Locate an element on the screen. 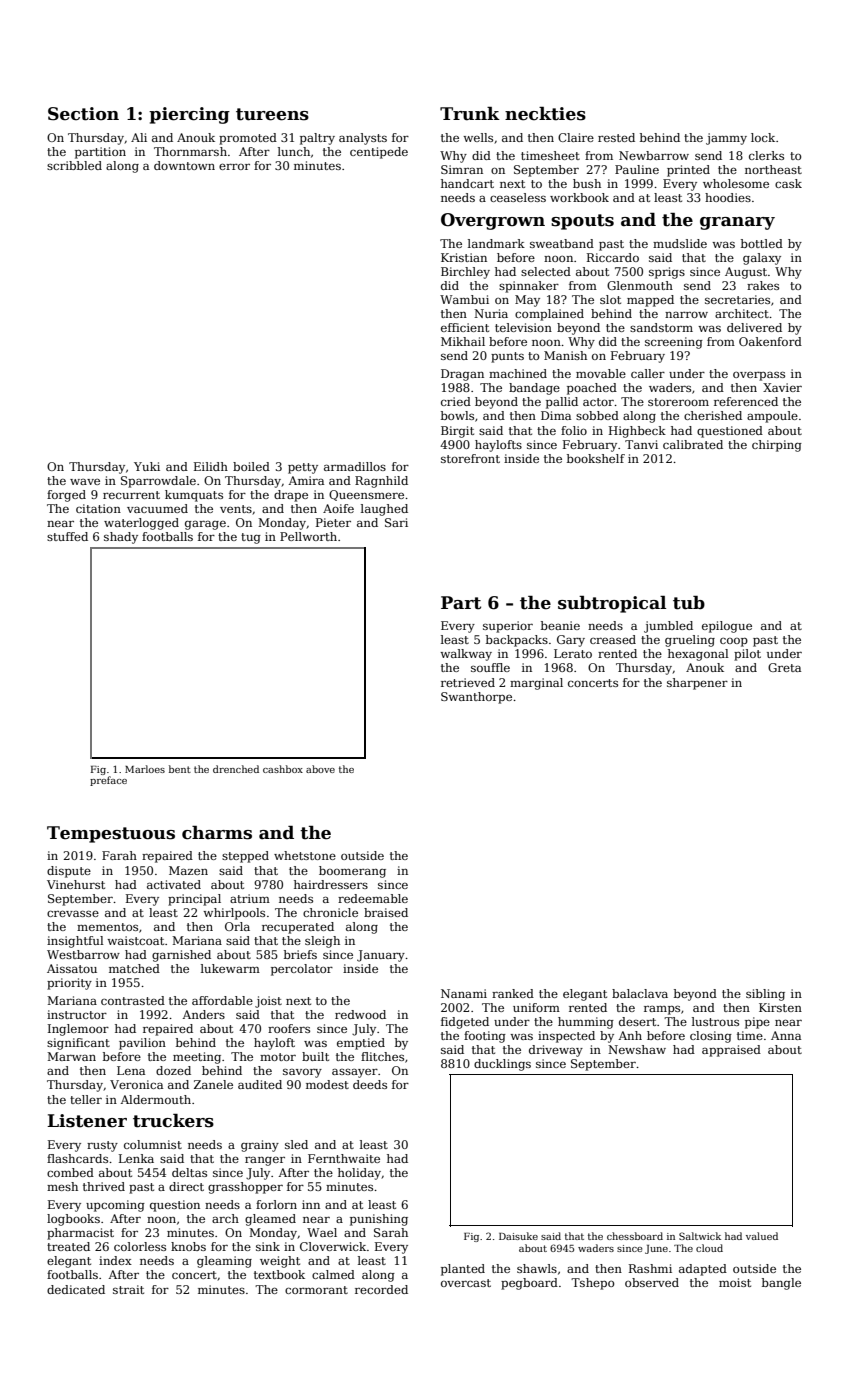 This screenshot has height=1400, width=849. Trunk is located at coordinates (470, 114).
